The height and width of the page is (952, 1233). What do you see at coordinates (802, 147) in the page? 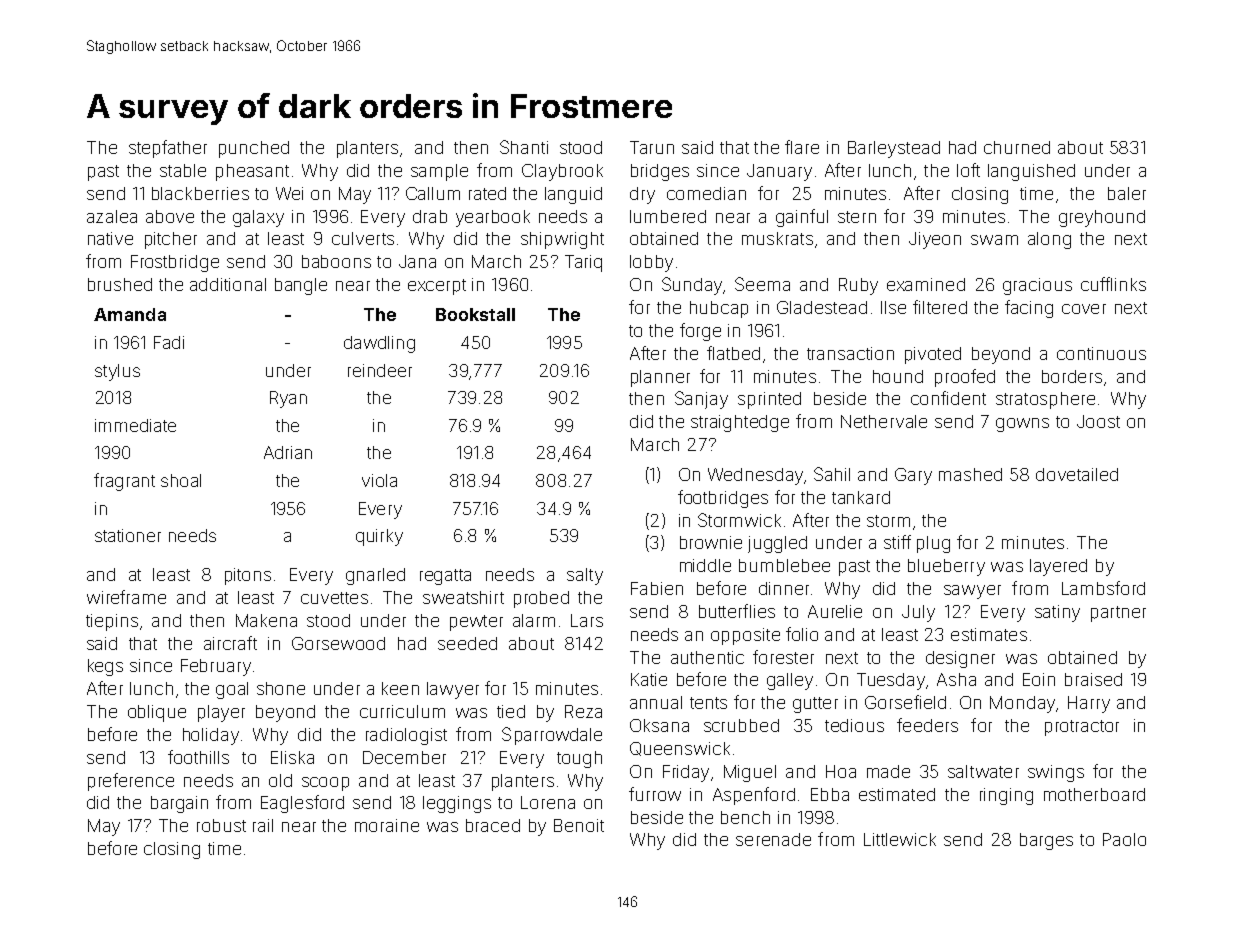
I see `flare` at bounding box center [802, 147].
